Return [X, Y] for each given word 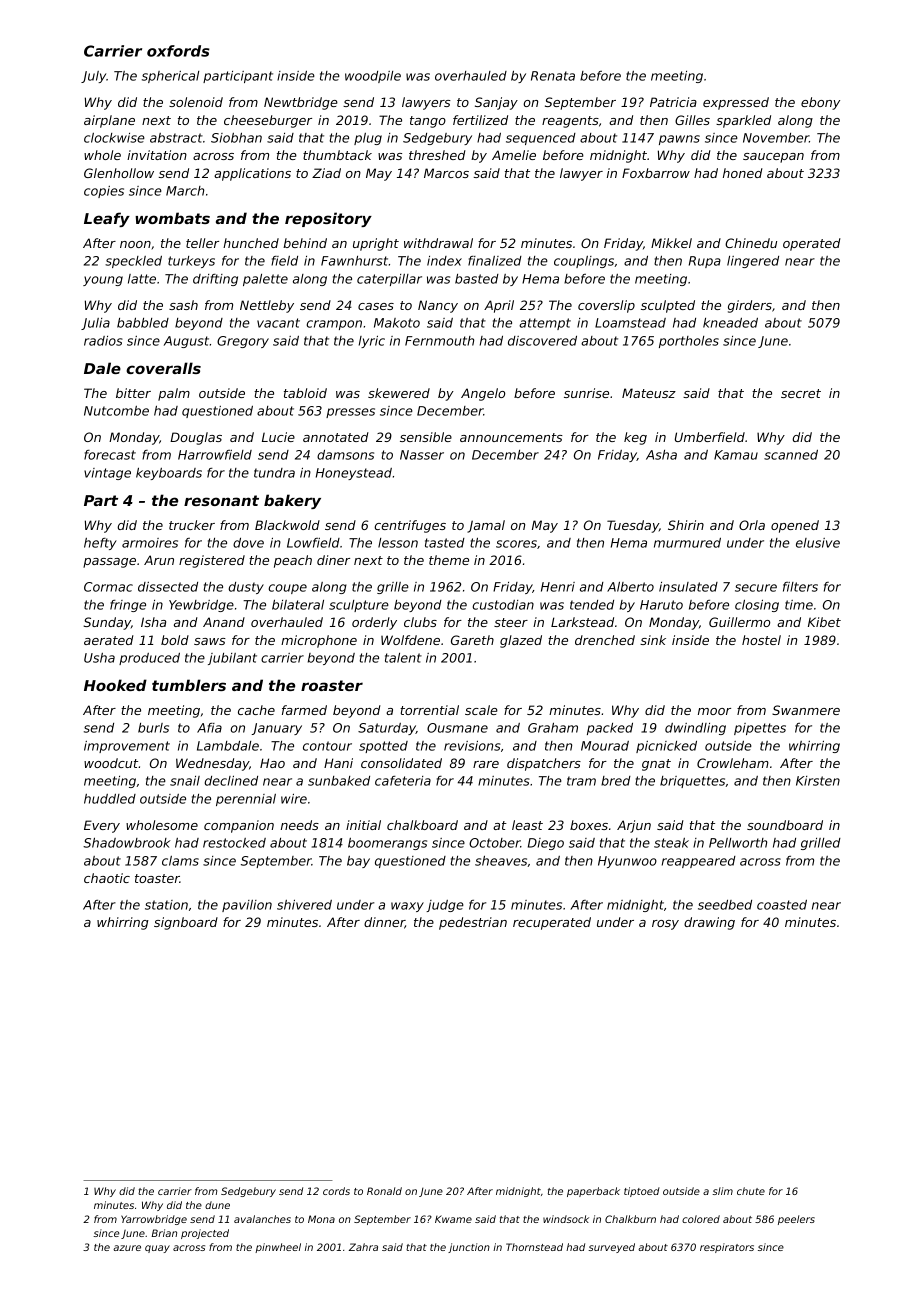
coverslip [606, 306]
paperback [593, 1192]
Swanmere [806, 710]
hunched [251, 243]
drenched [605, 640]
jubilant [232, 659]
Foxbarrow [656, 173]
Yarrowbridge [154, 1220]
